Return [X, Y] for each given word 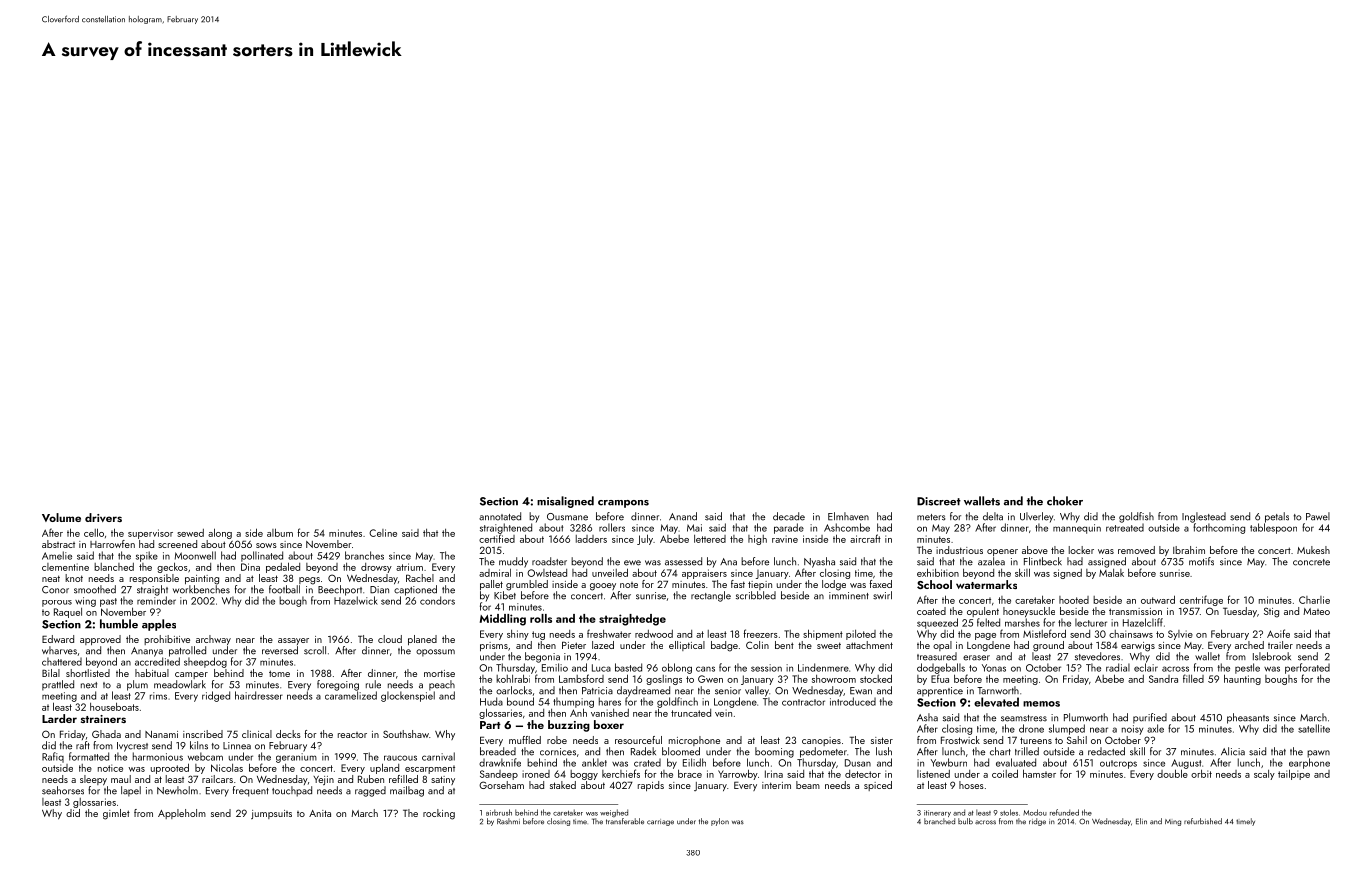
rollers [612, 527]
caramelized [351, 695]
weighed [614, 813]
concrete [1311, 562]
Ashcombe [847, 527]
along [220, 533]
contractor [803, 702]
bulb [965, 821]
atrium [409, 567]
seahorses [63, 790]
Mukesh [1313, 550]
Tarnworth [998, 690]
